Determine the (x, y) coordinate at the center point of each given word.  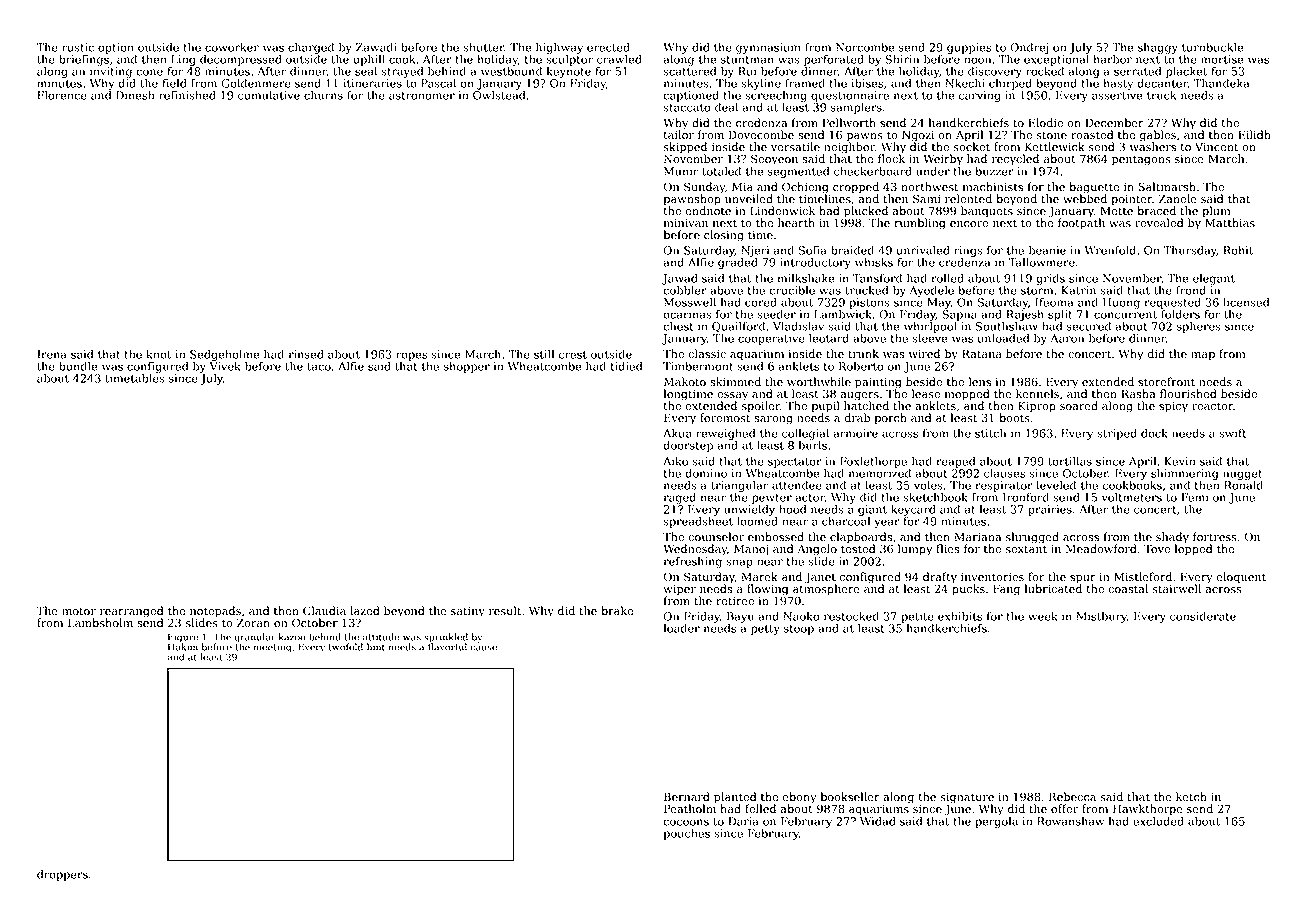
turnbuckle (1212, 47)
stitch (990, 433)
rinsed (306, 354)
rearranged (131, 612)
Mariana (978, 537)
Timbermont (698, 366)
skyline (761, 84)
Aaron (1067, 338)
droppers (62, 875)
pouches (687, 834)
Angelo (817, 550)
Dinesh (135, 95)
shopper (467, 367)
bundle (78, 366)
